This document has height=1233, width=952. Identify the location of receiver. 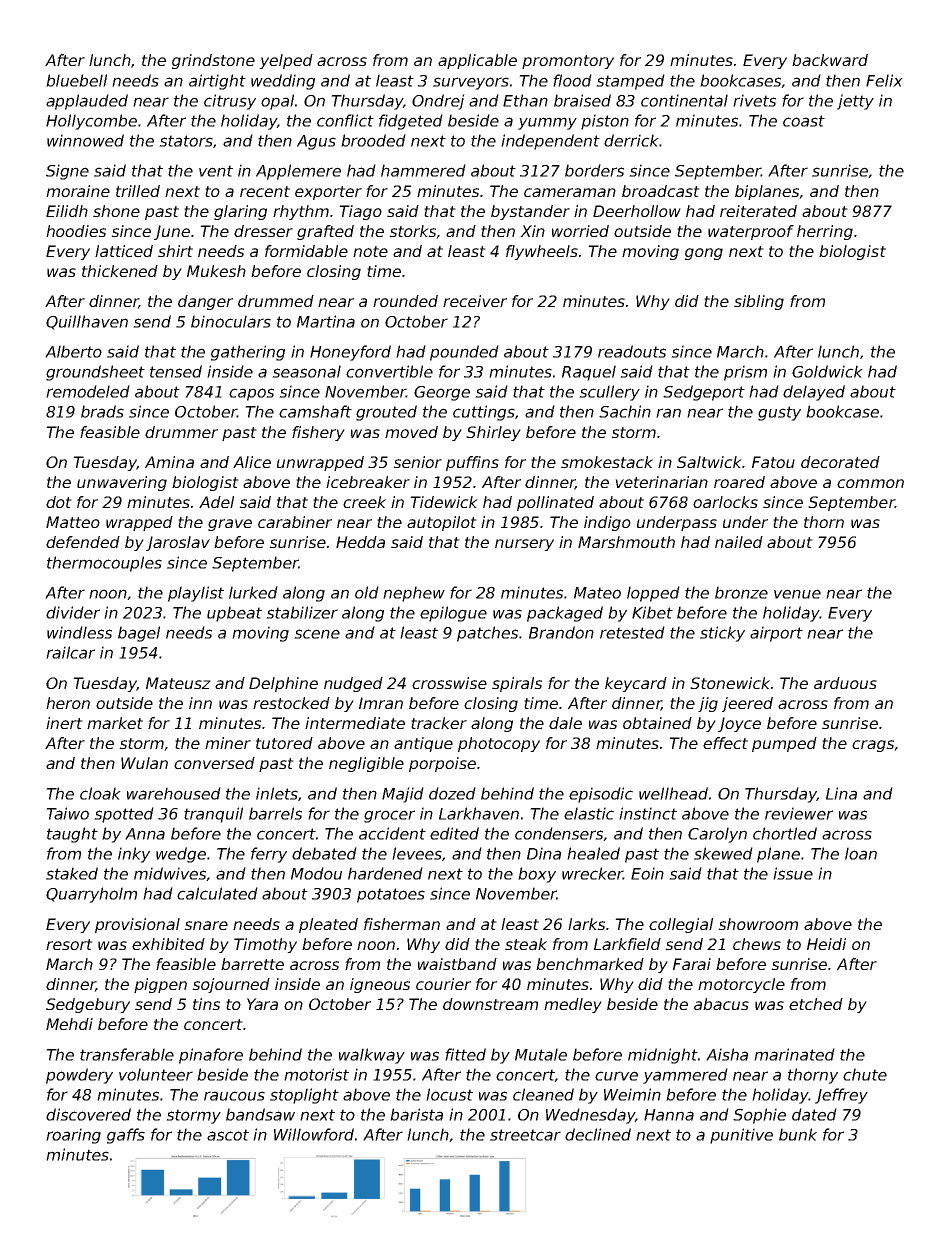
(475, 301).
